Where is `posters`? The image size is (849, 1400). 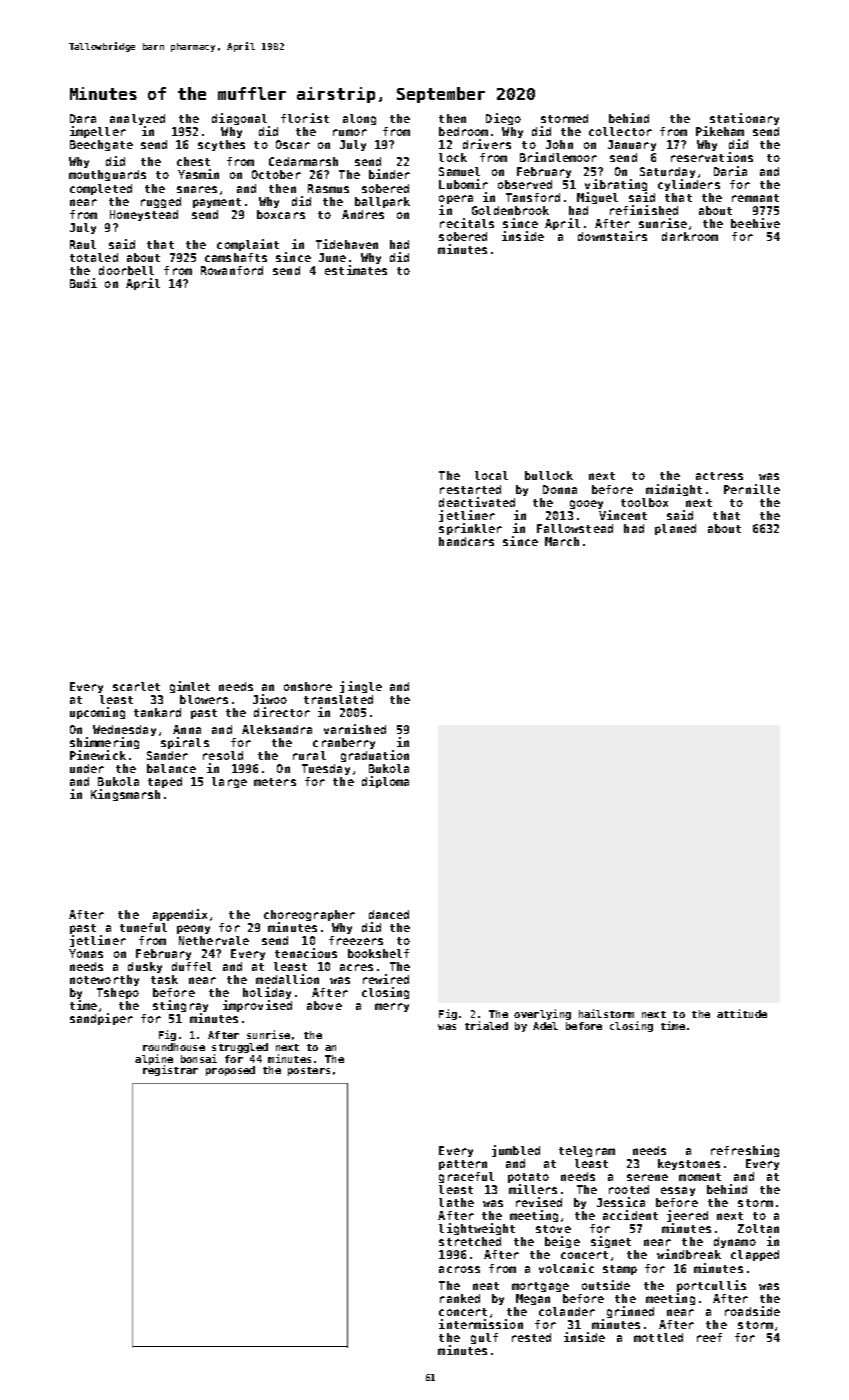
posters is located at coordinates (309, 1071).
